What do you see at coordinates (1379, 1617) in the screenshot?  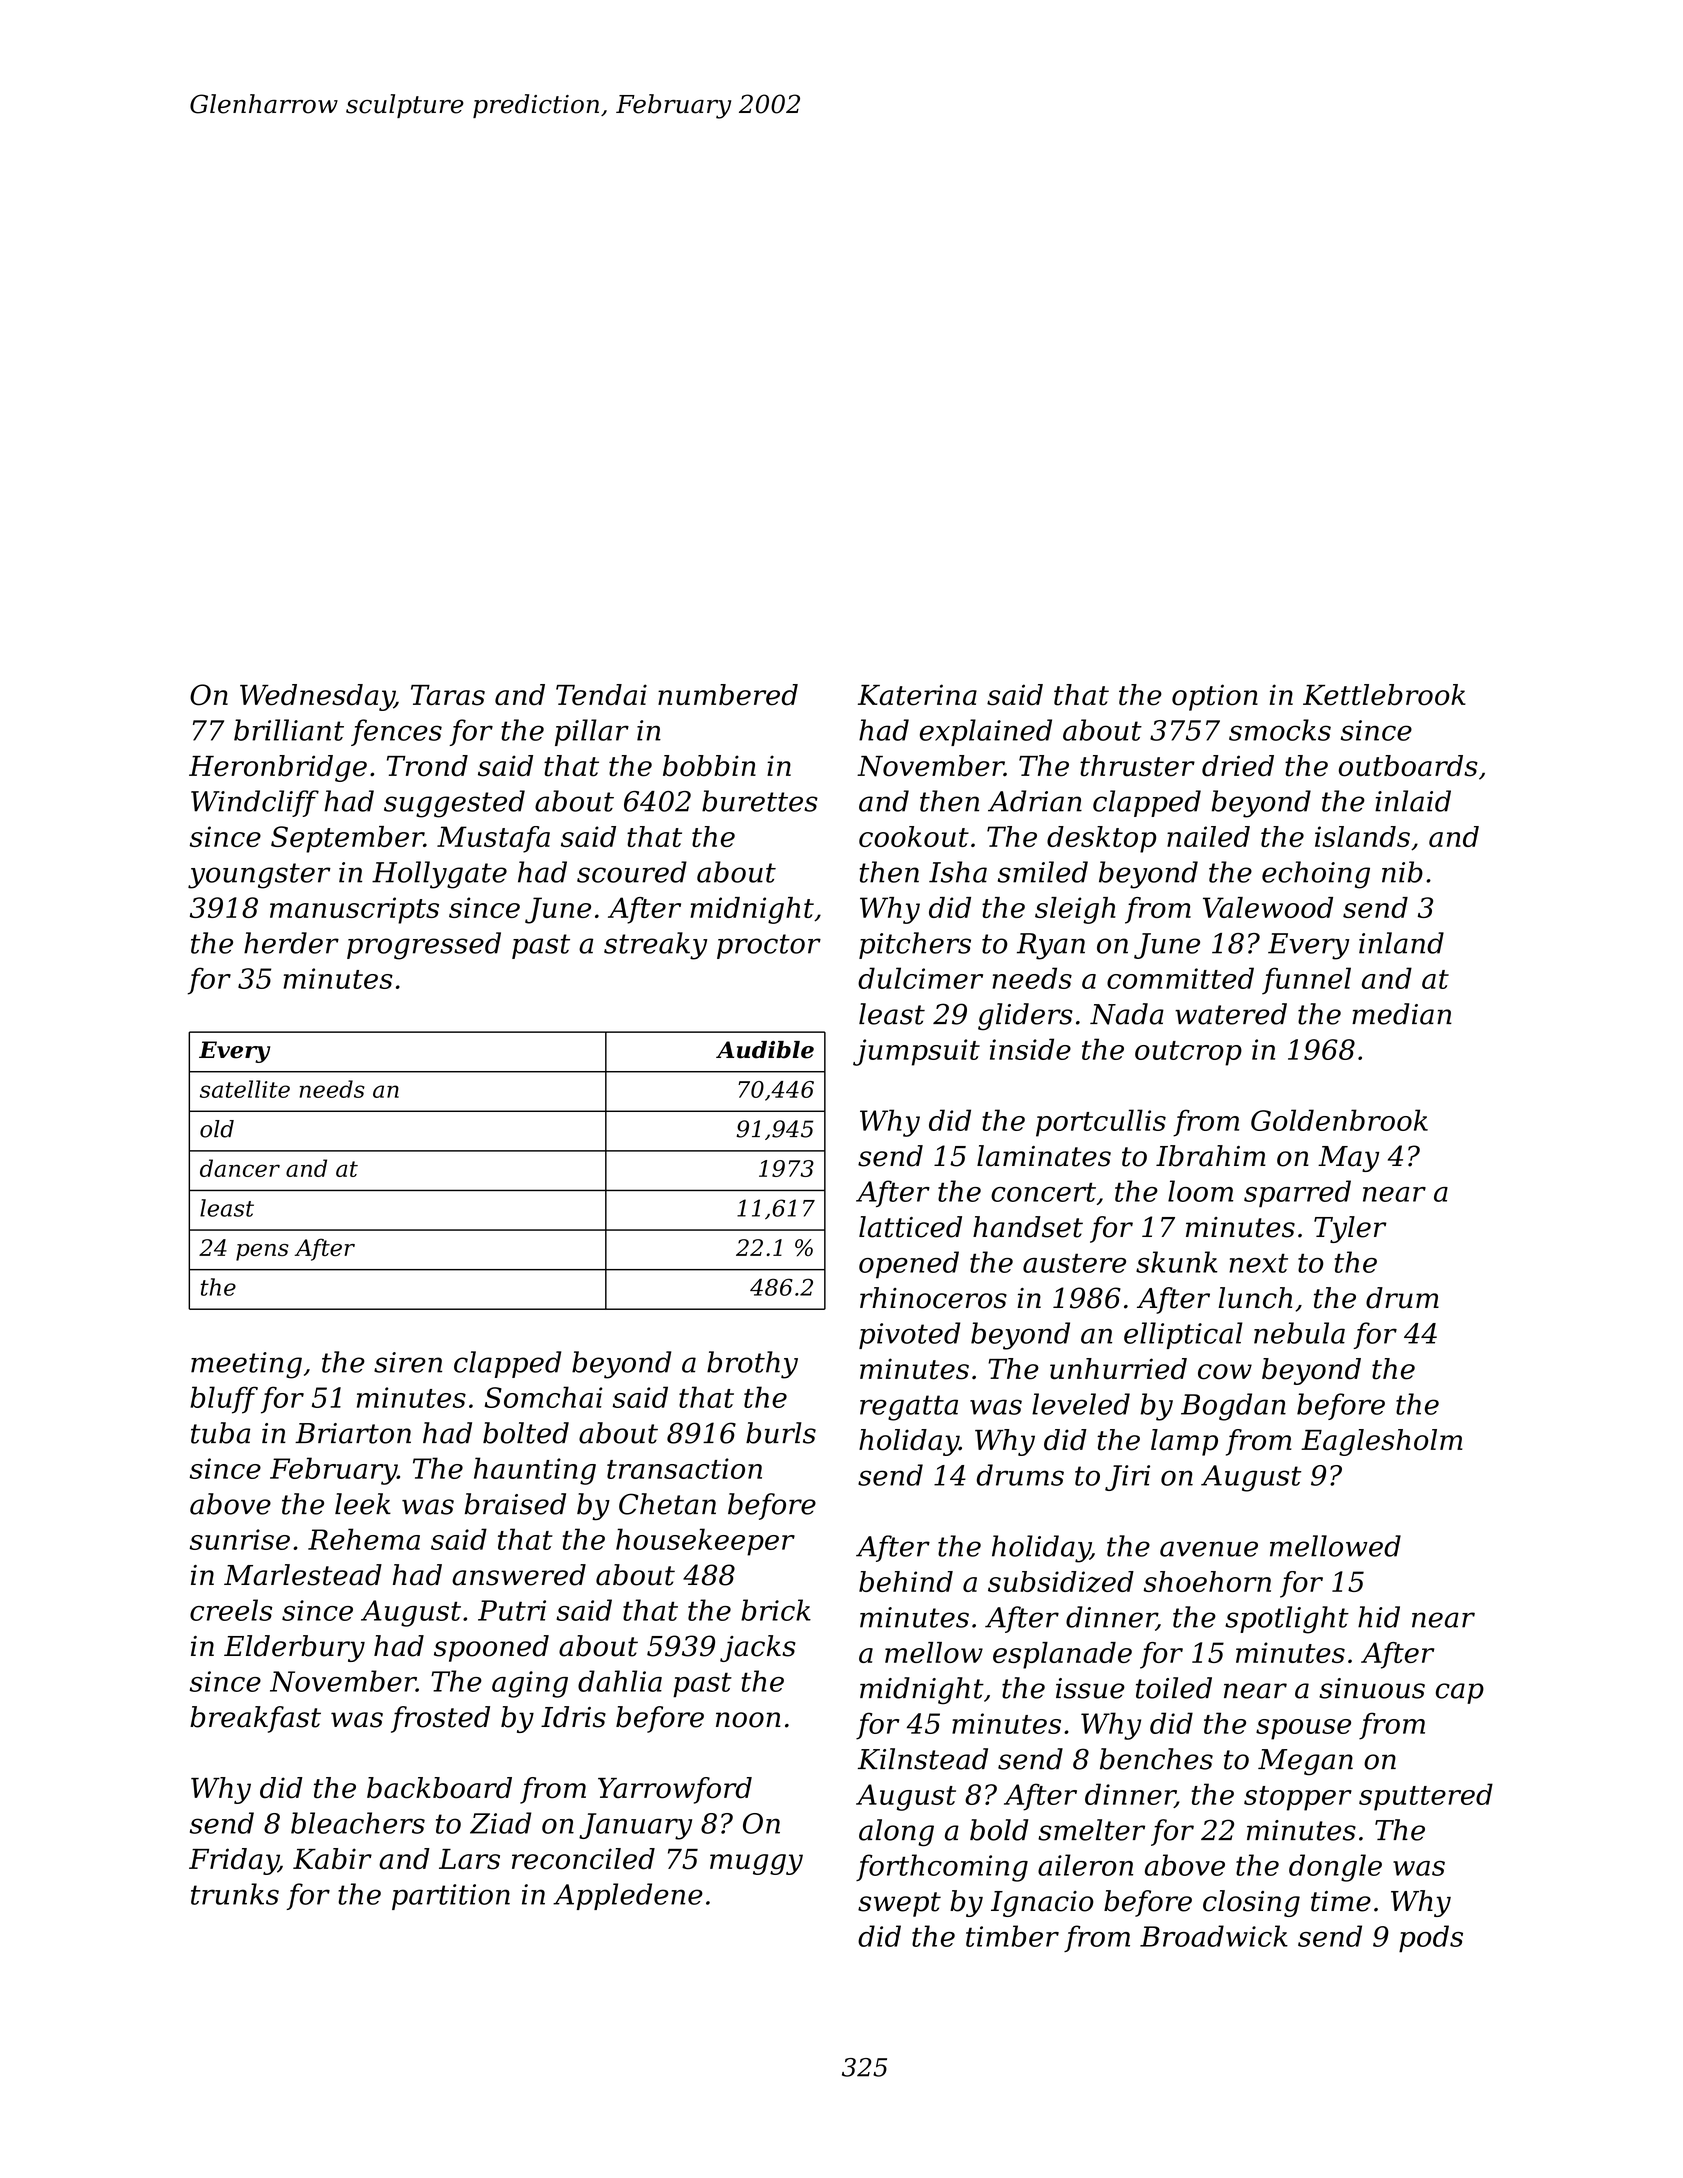 I see `hid` at bounding box center [1379, 1617].
